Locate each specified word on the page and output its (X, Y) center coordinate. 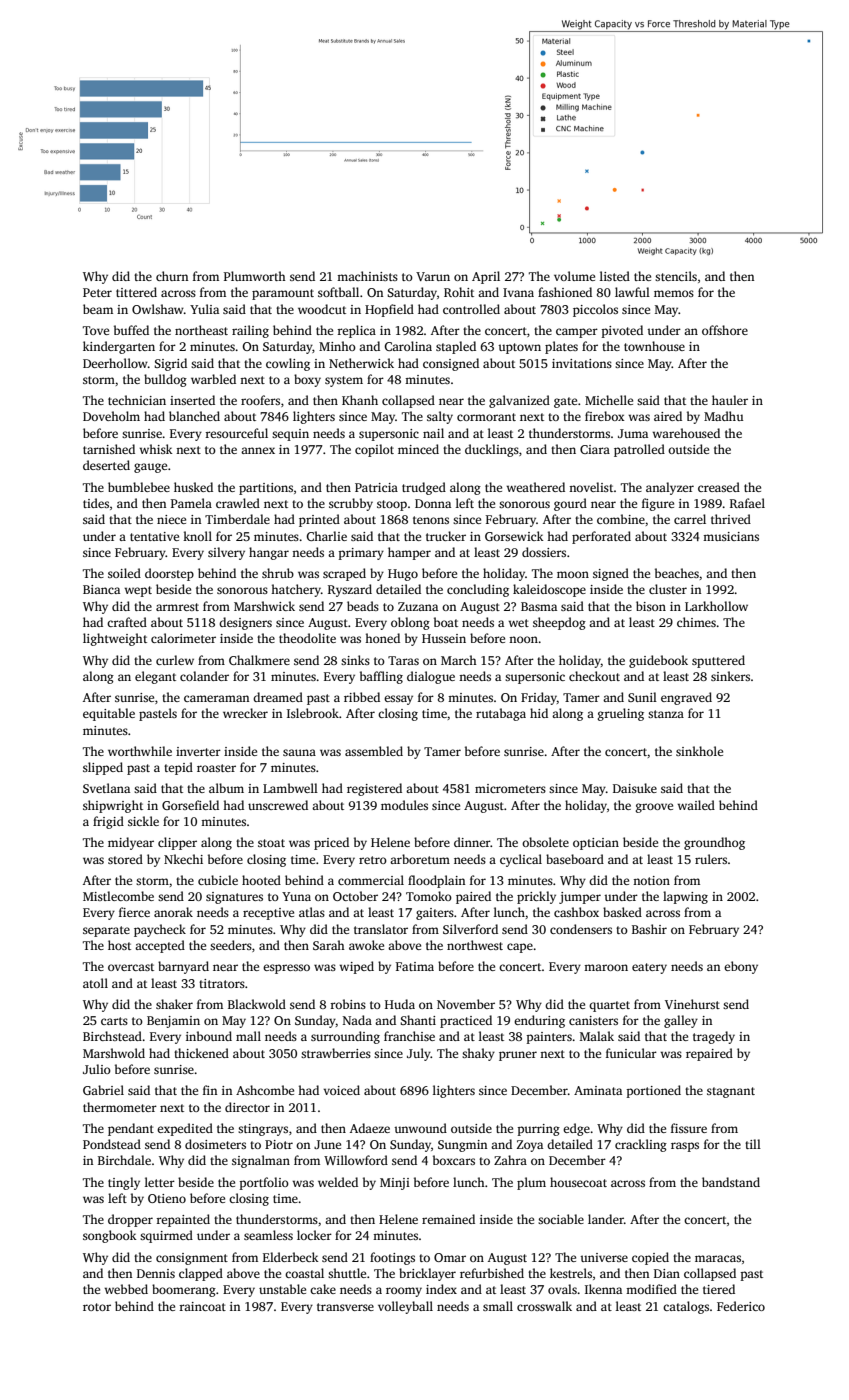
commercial (371, 880)
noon (523, 639)
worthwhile (140, 751)
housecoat (578, 1182)
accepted (160, 946)
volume (574, 276)
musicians (731, 536)
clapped (201, 1274)
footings (392, 1258)
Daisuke (635, 788)
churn (172, 276)
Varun (433, 276)
